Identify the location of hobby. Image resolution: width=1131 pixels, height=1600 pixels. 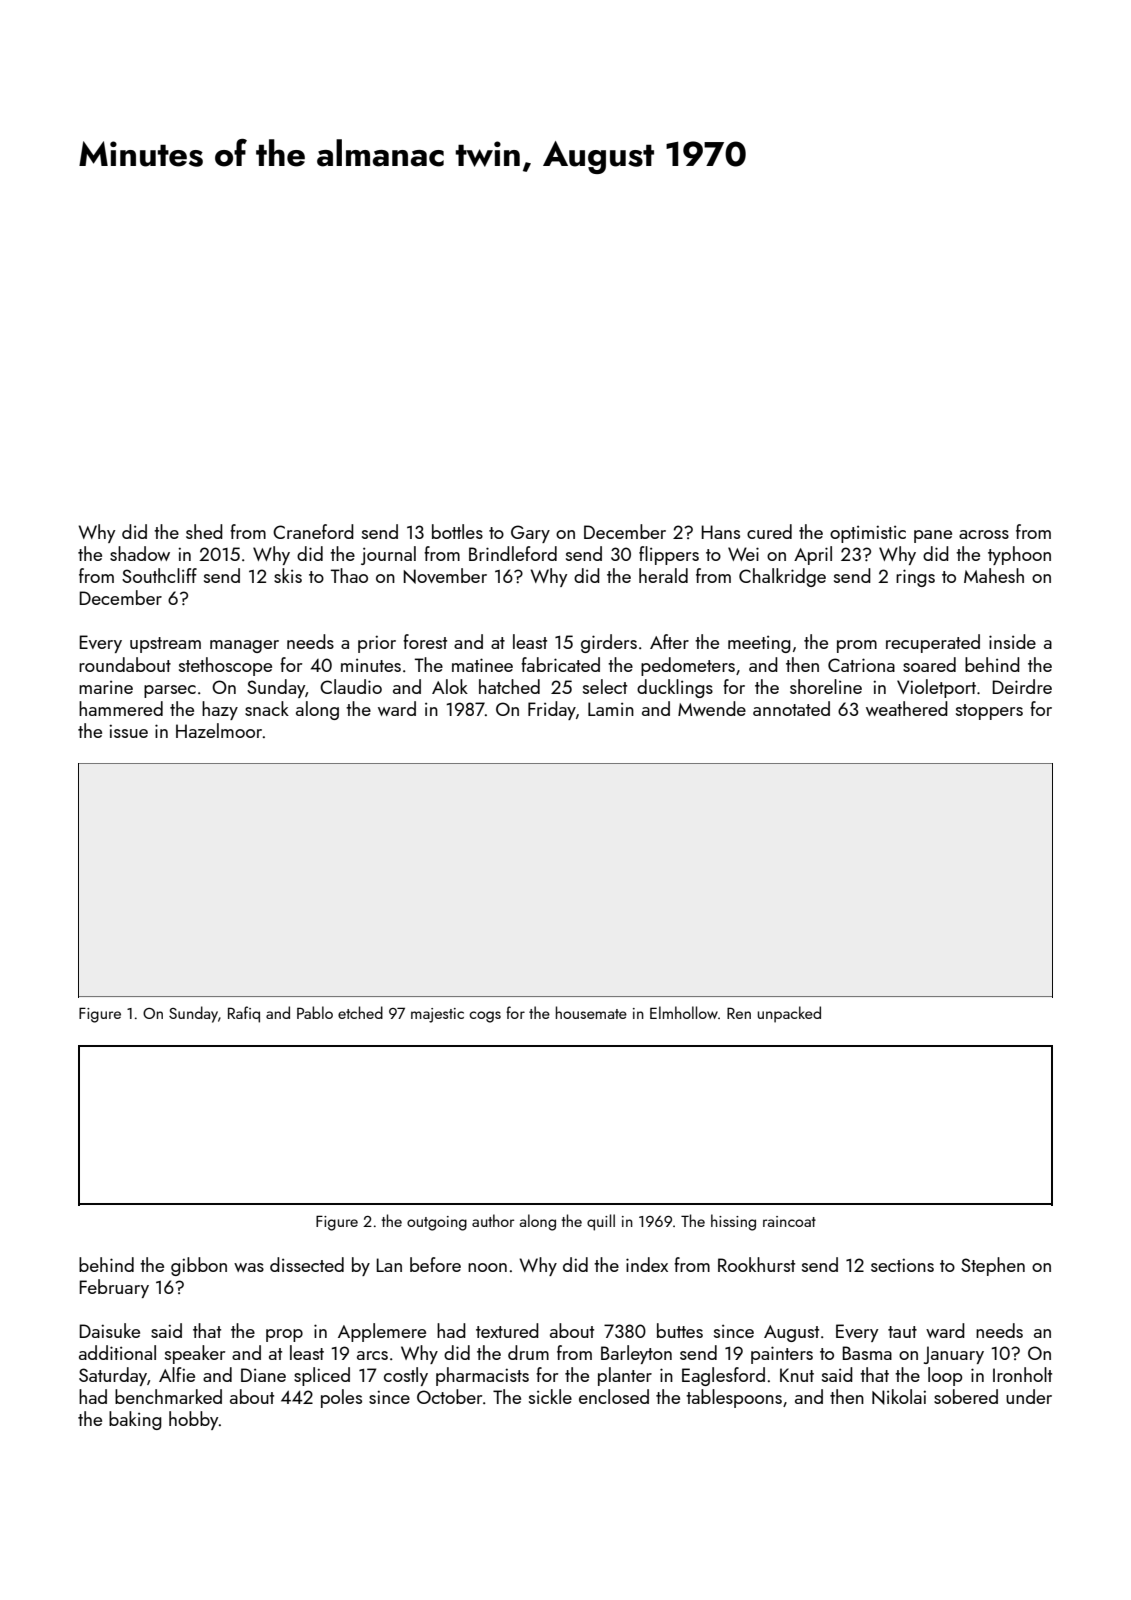
(193, 1420).
